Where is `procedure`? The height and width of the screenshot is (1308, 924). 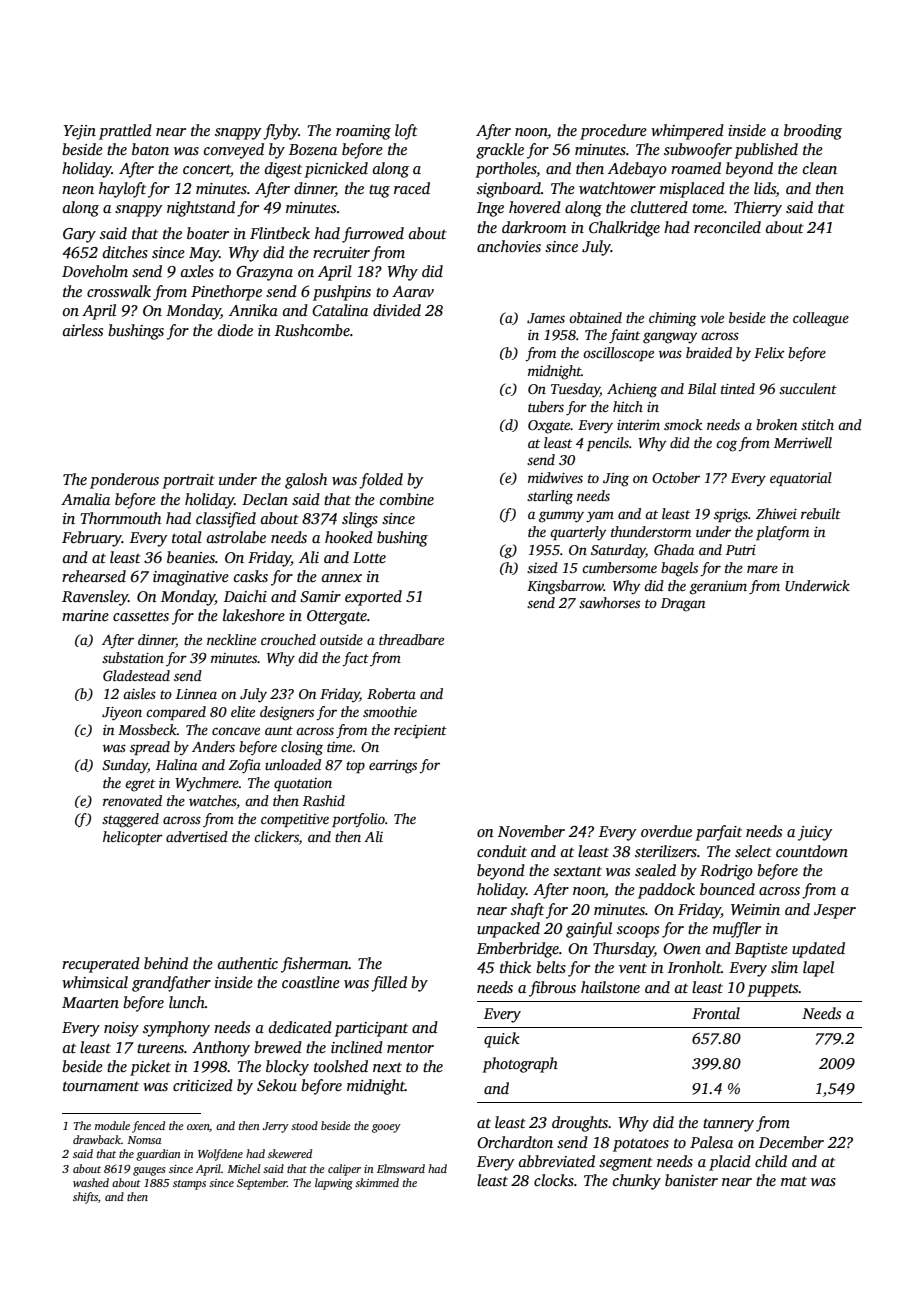
procedure is located at coordinates (613, 132).
